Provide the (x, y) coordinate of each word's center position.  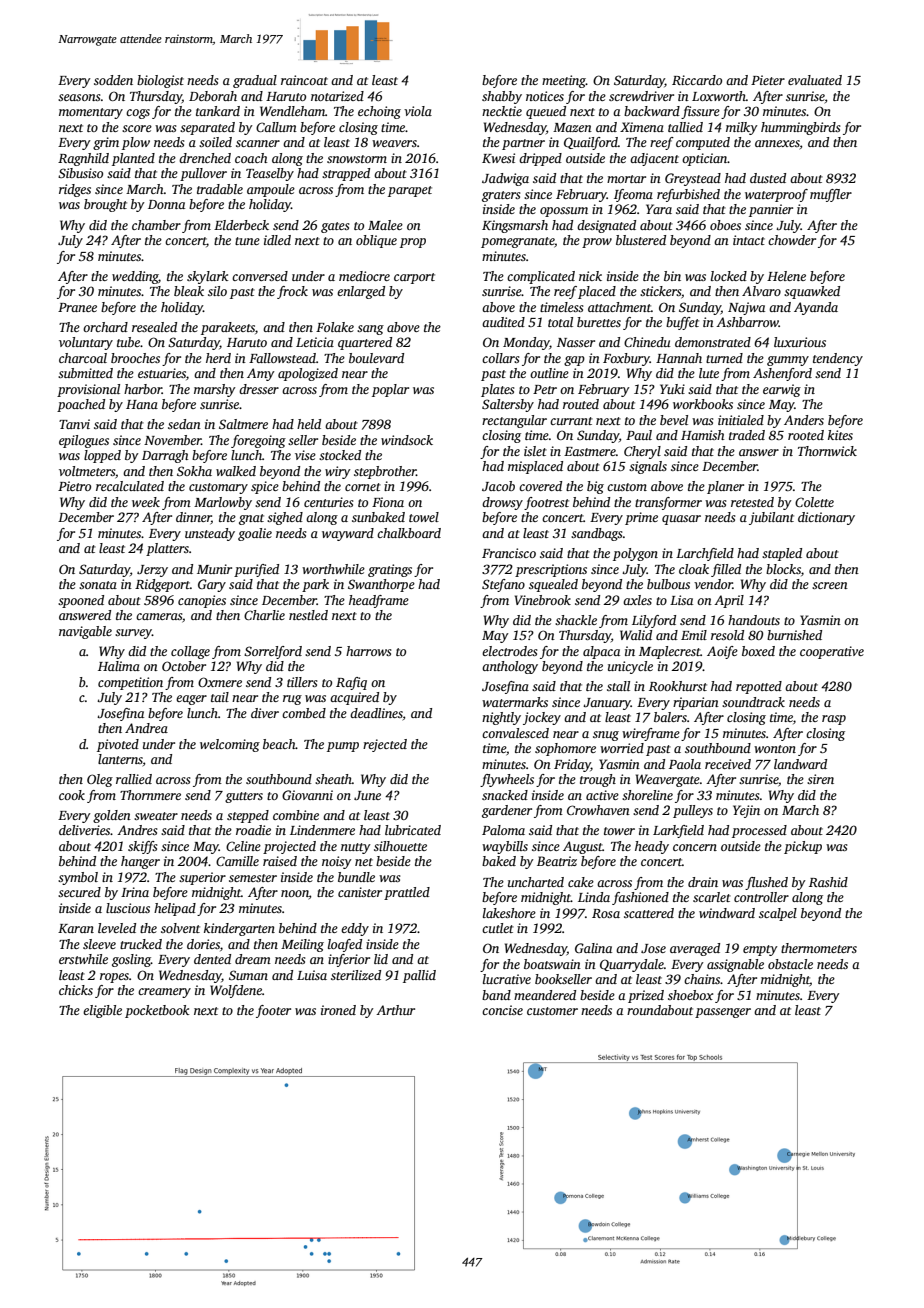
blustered (641, 240)
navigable (85, 632)
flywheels (507, 780)
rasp (834, 720)
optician (705, 159)
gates (335, 227)
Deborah (213, 96)
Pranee (77, 307)
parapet (410, 191)
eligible (102, 1011)
